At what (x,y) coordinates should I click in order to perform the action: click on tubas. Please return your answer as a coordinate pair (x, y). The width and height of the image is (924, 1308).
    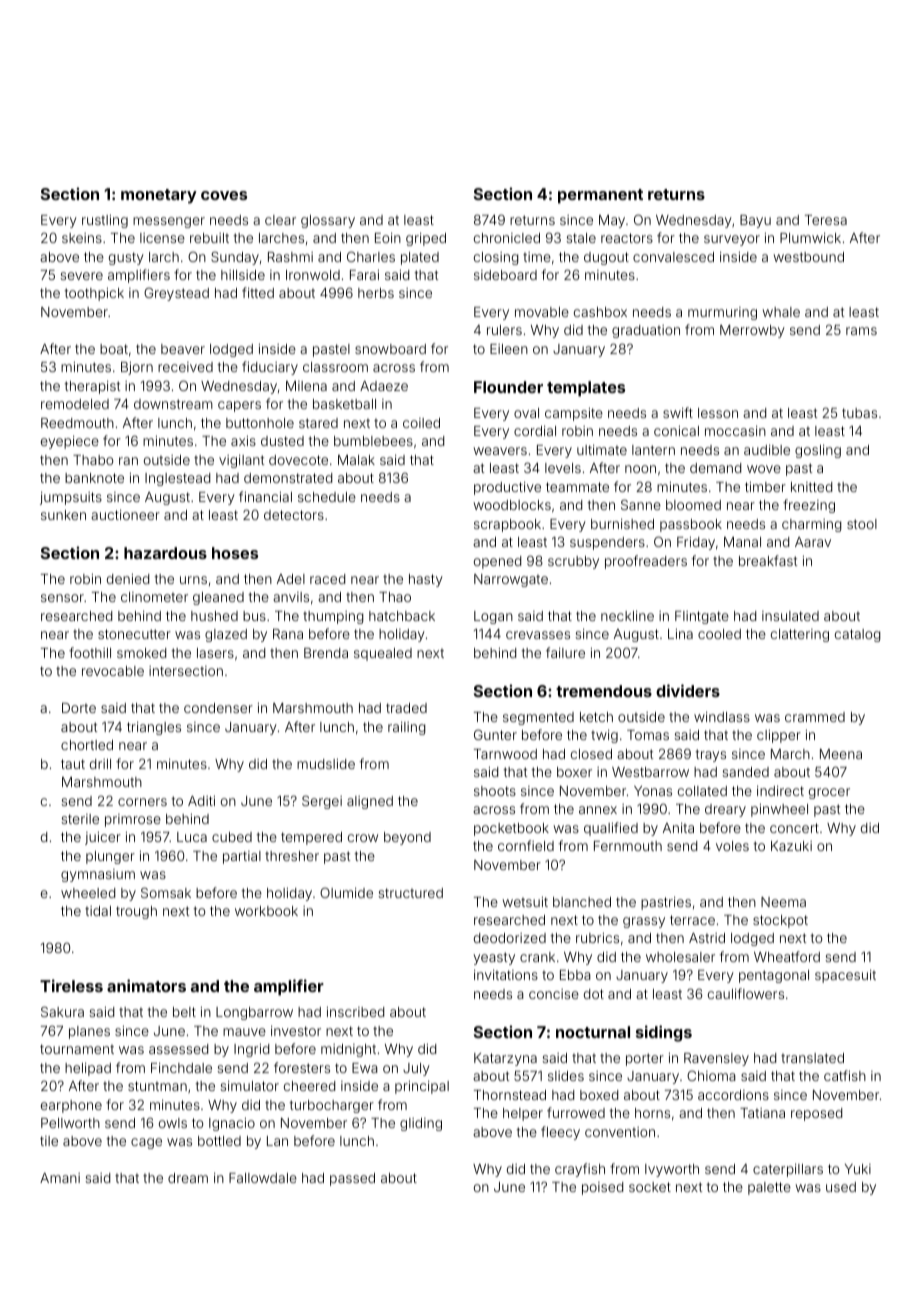
    Looking at the image, I should click on (859, 413).
